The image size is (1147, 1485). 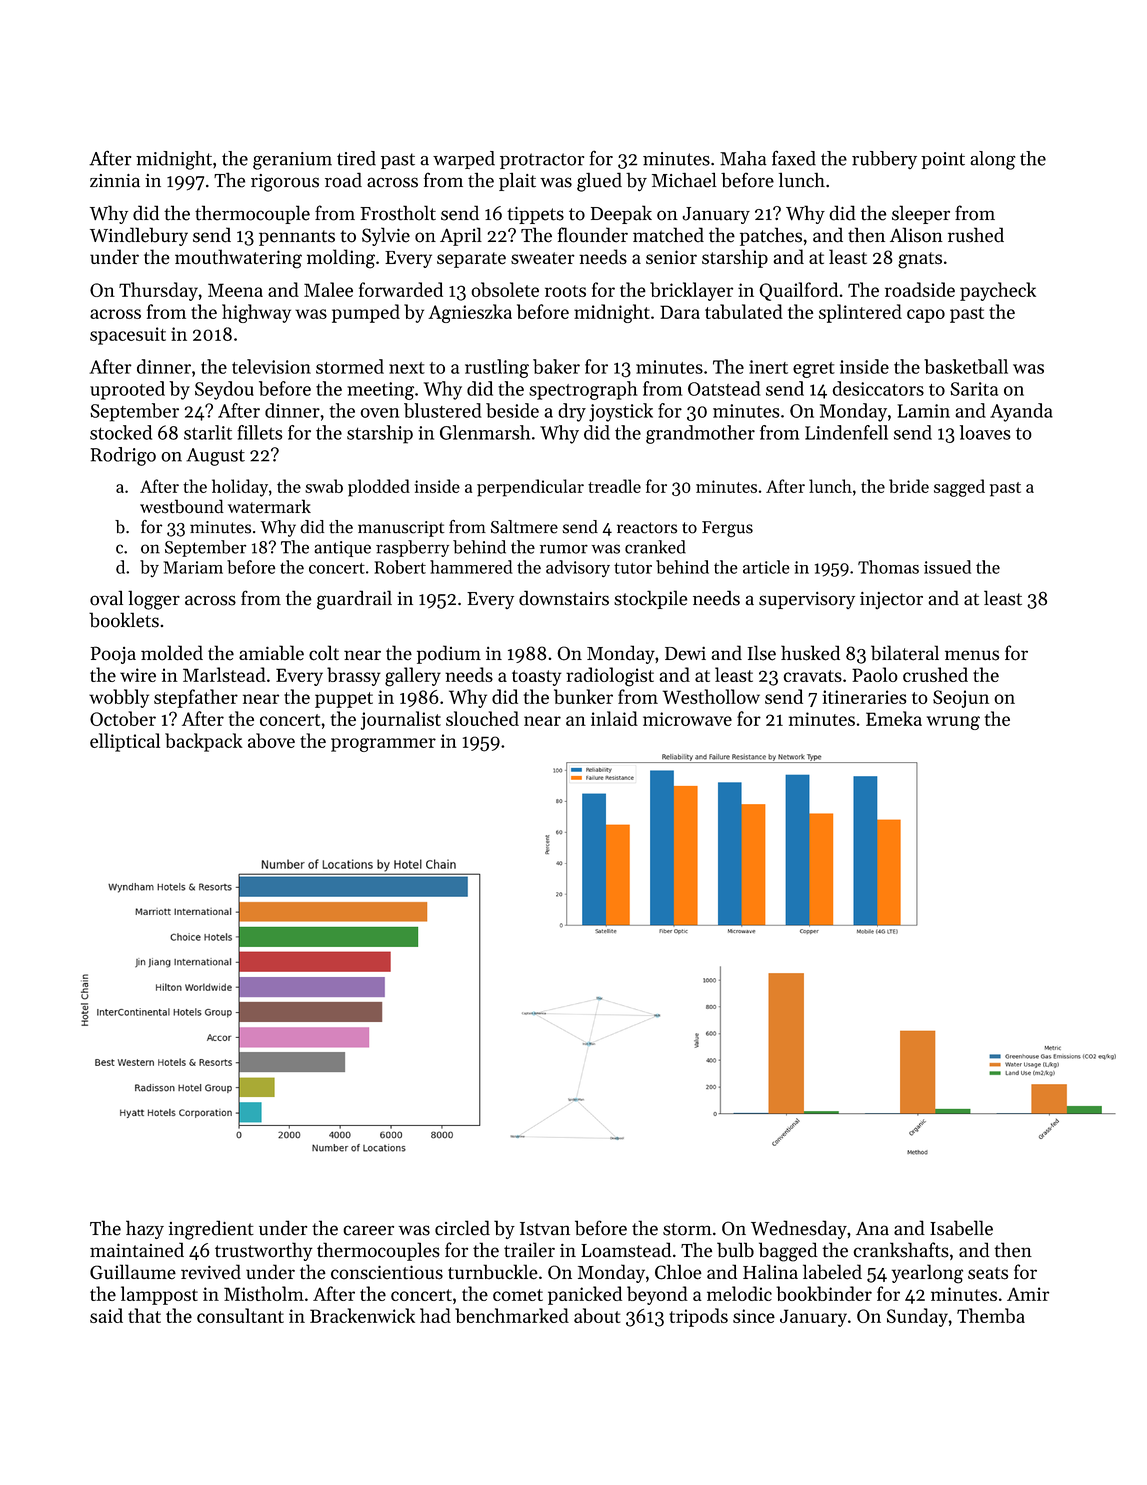 What do you see at coordinates (1028, 1294) in the page?
I see `Amir` at bounding box center [1028, 1294].
